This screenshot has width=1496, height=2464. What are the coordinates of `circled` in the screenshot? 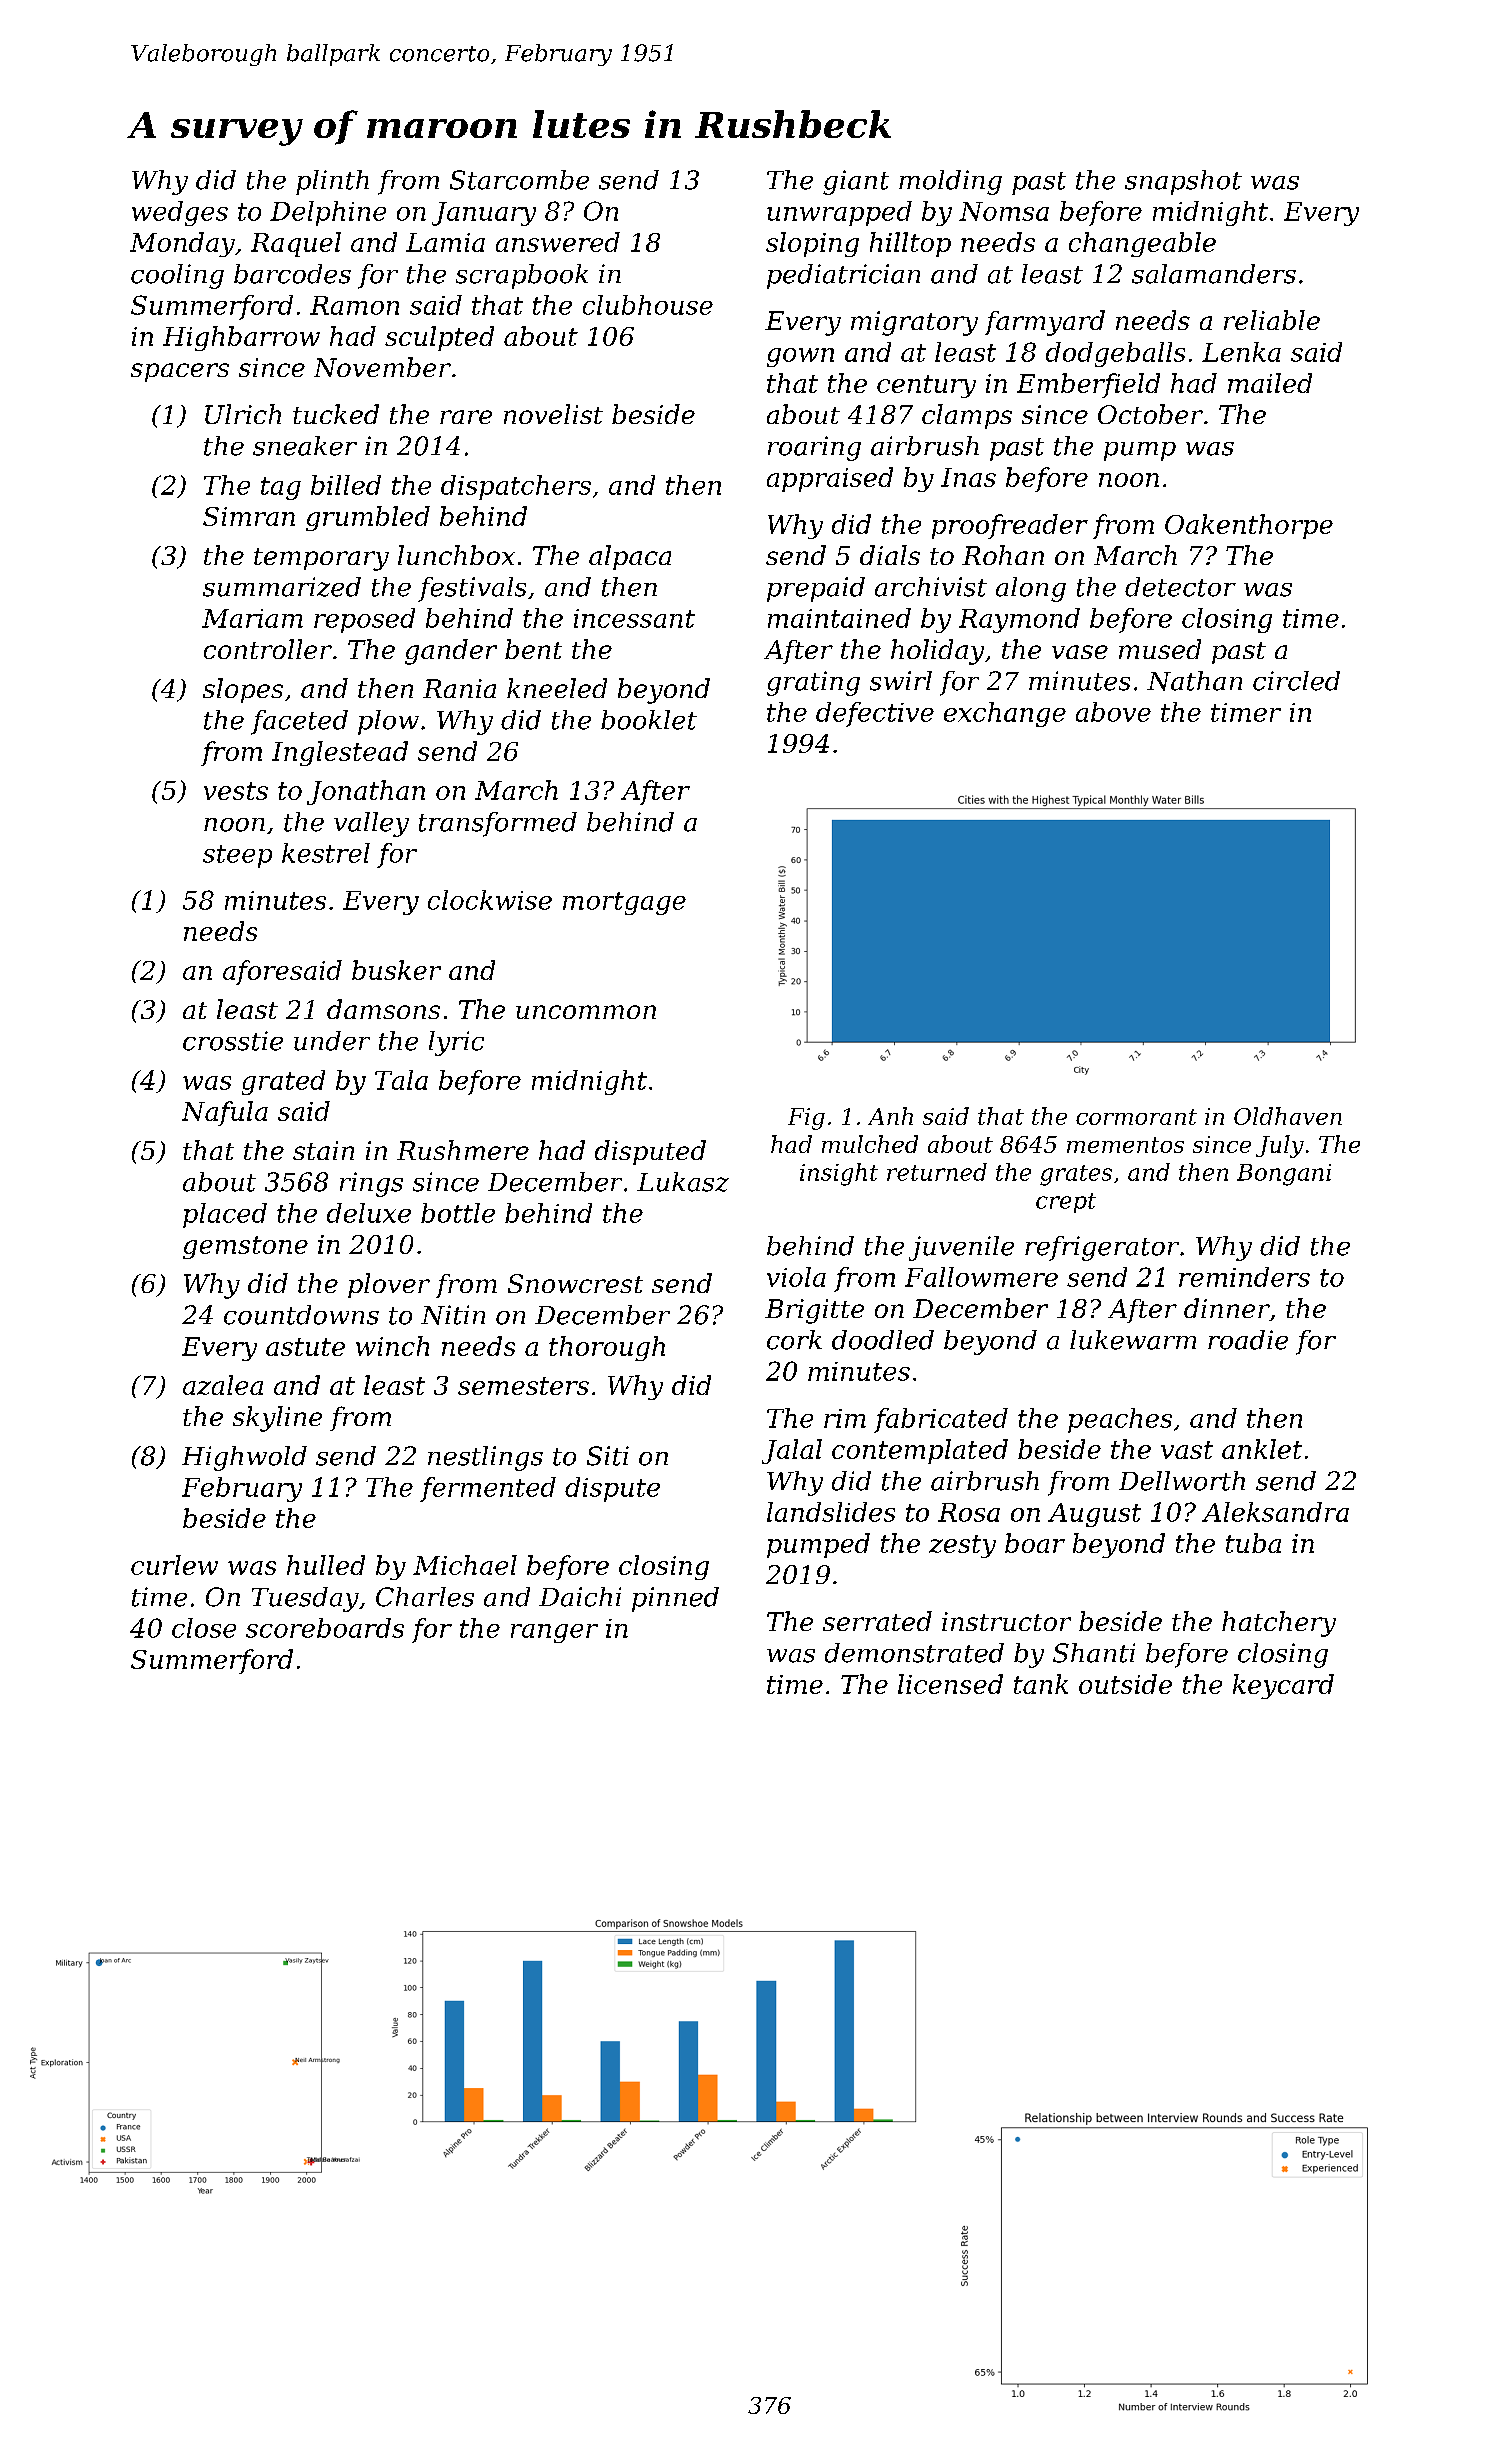 It's located at (1296, 681).
